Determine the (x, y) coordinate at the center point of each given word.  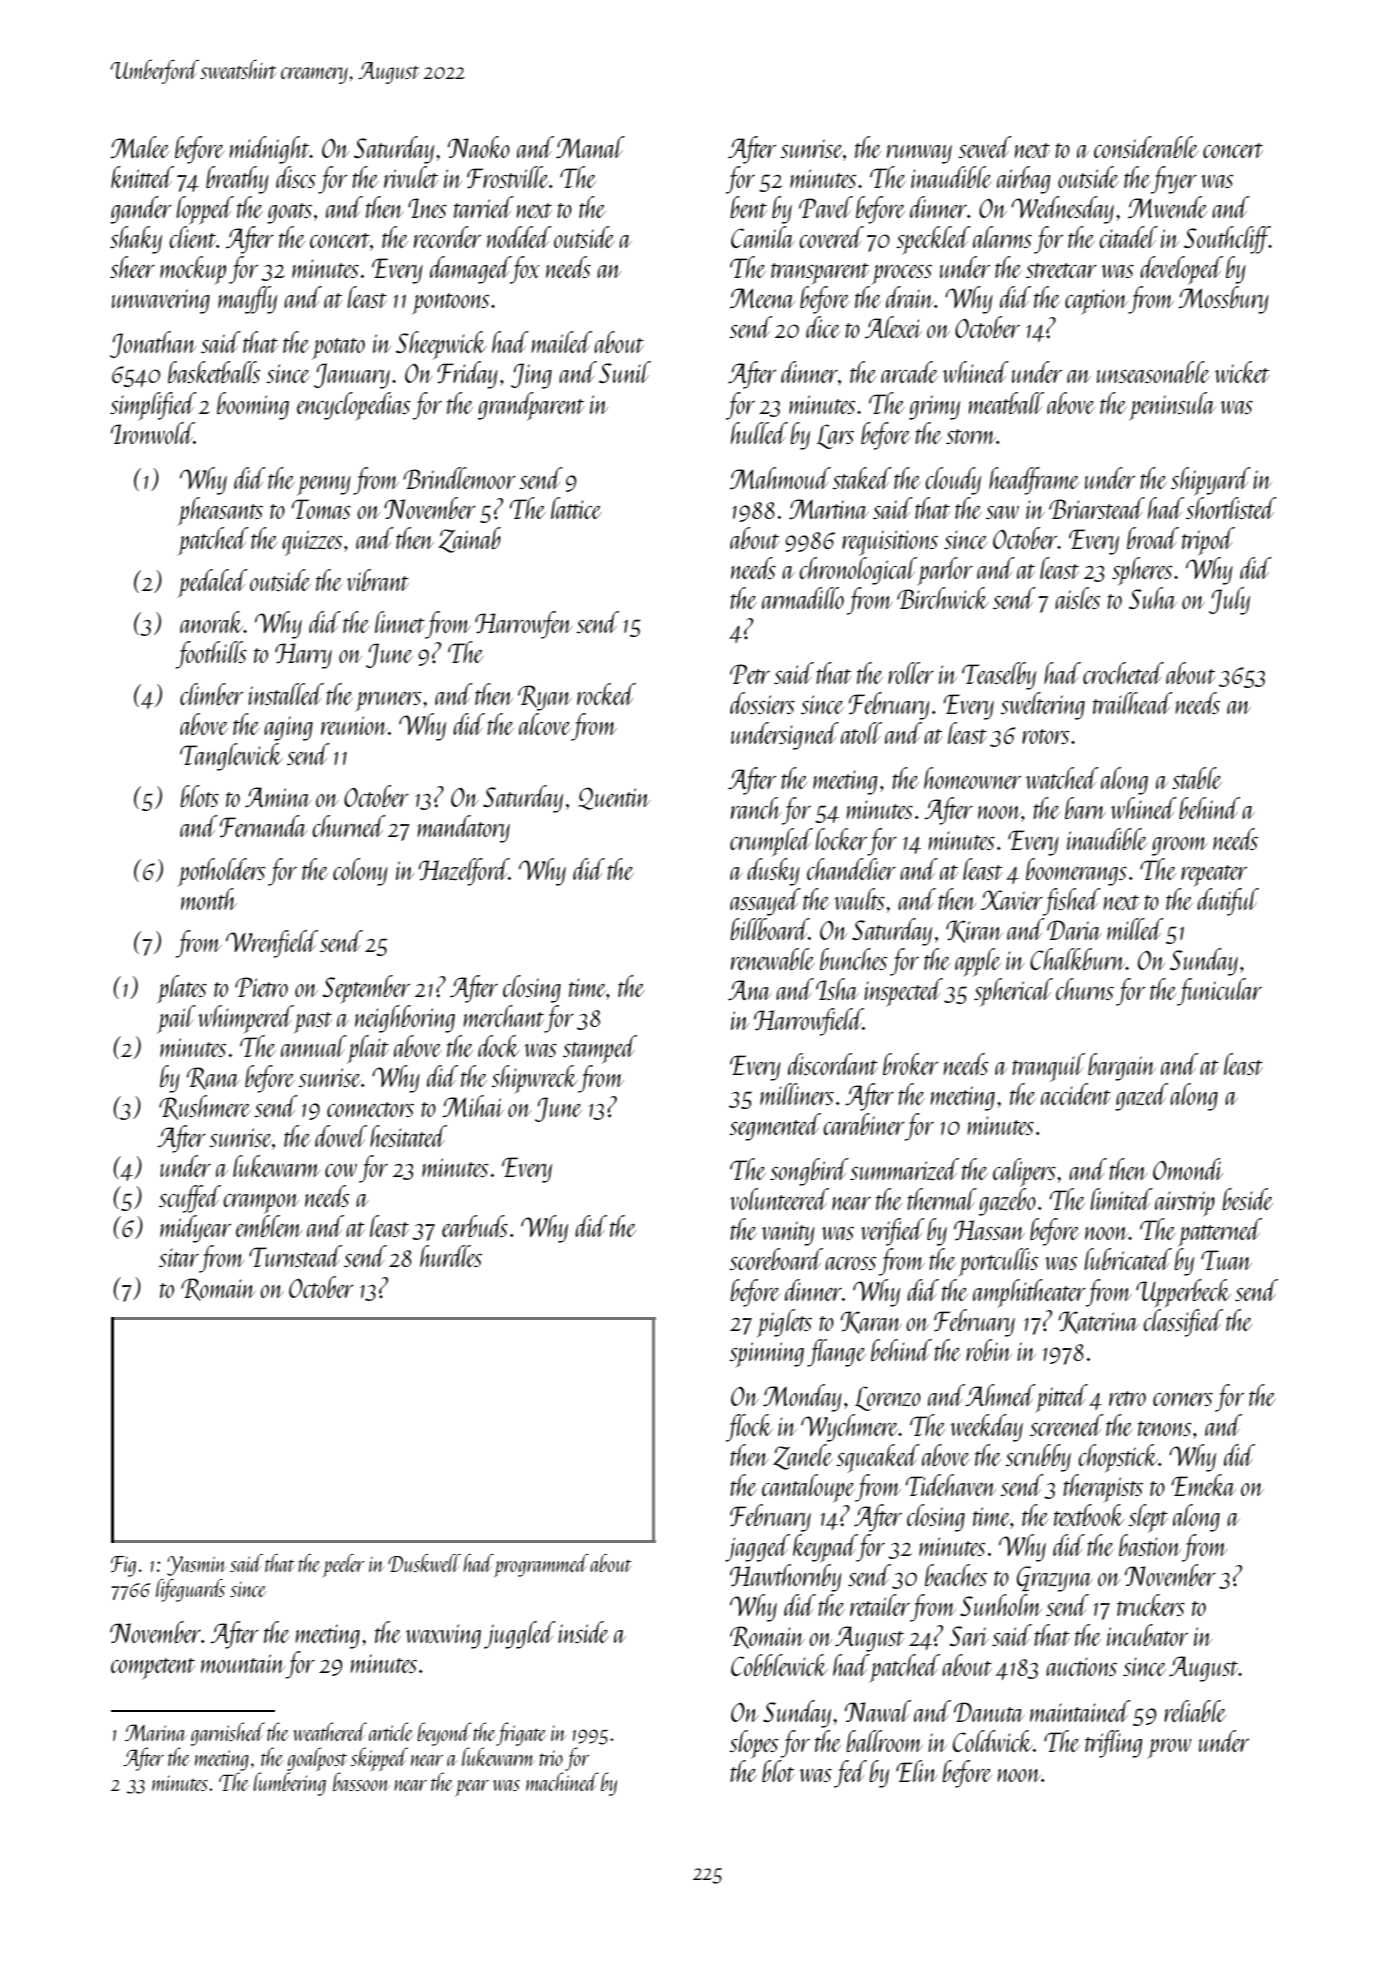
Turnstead (295, 1256)
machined (562, 1781)
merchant (503, 1016)
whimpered (246, 1019)
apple (978, 962)
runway (919, 154)
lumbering (289, 1784)
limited (1121, 1199)
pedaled (212, 583)
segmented (775, 1127)
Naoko (479, 147)
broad (1153, 538)
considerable (1146, 147)
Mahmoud (780, 478)
